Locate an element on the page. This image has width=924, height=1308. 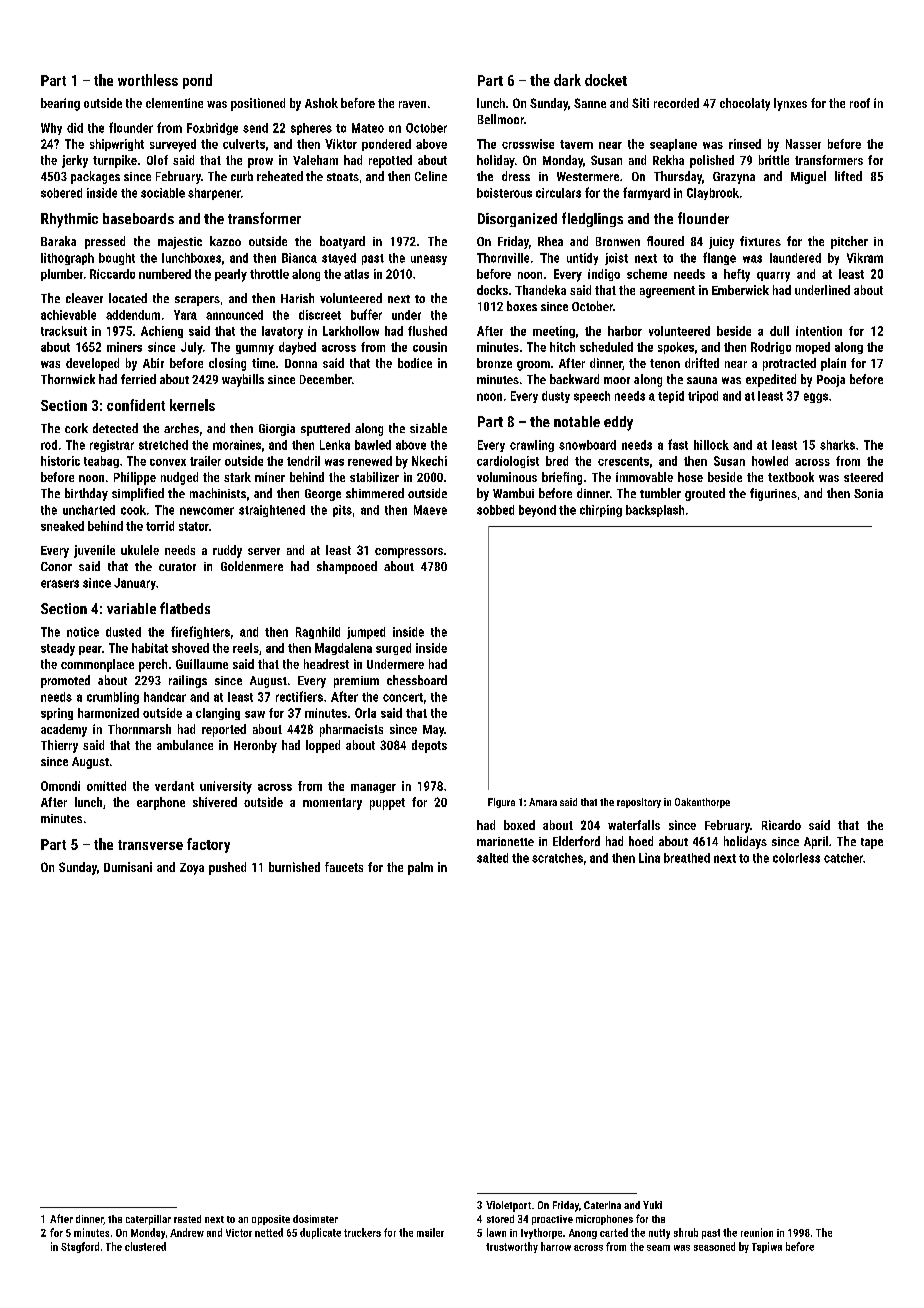
chocolaty is located at coordinates (745, 104).
